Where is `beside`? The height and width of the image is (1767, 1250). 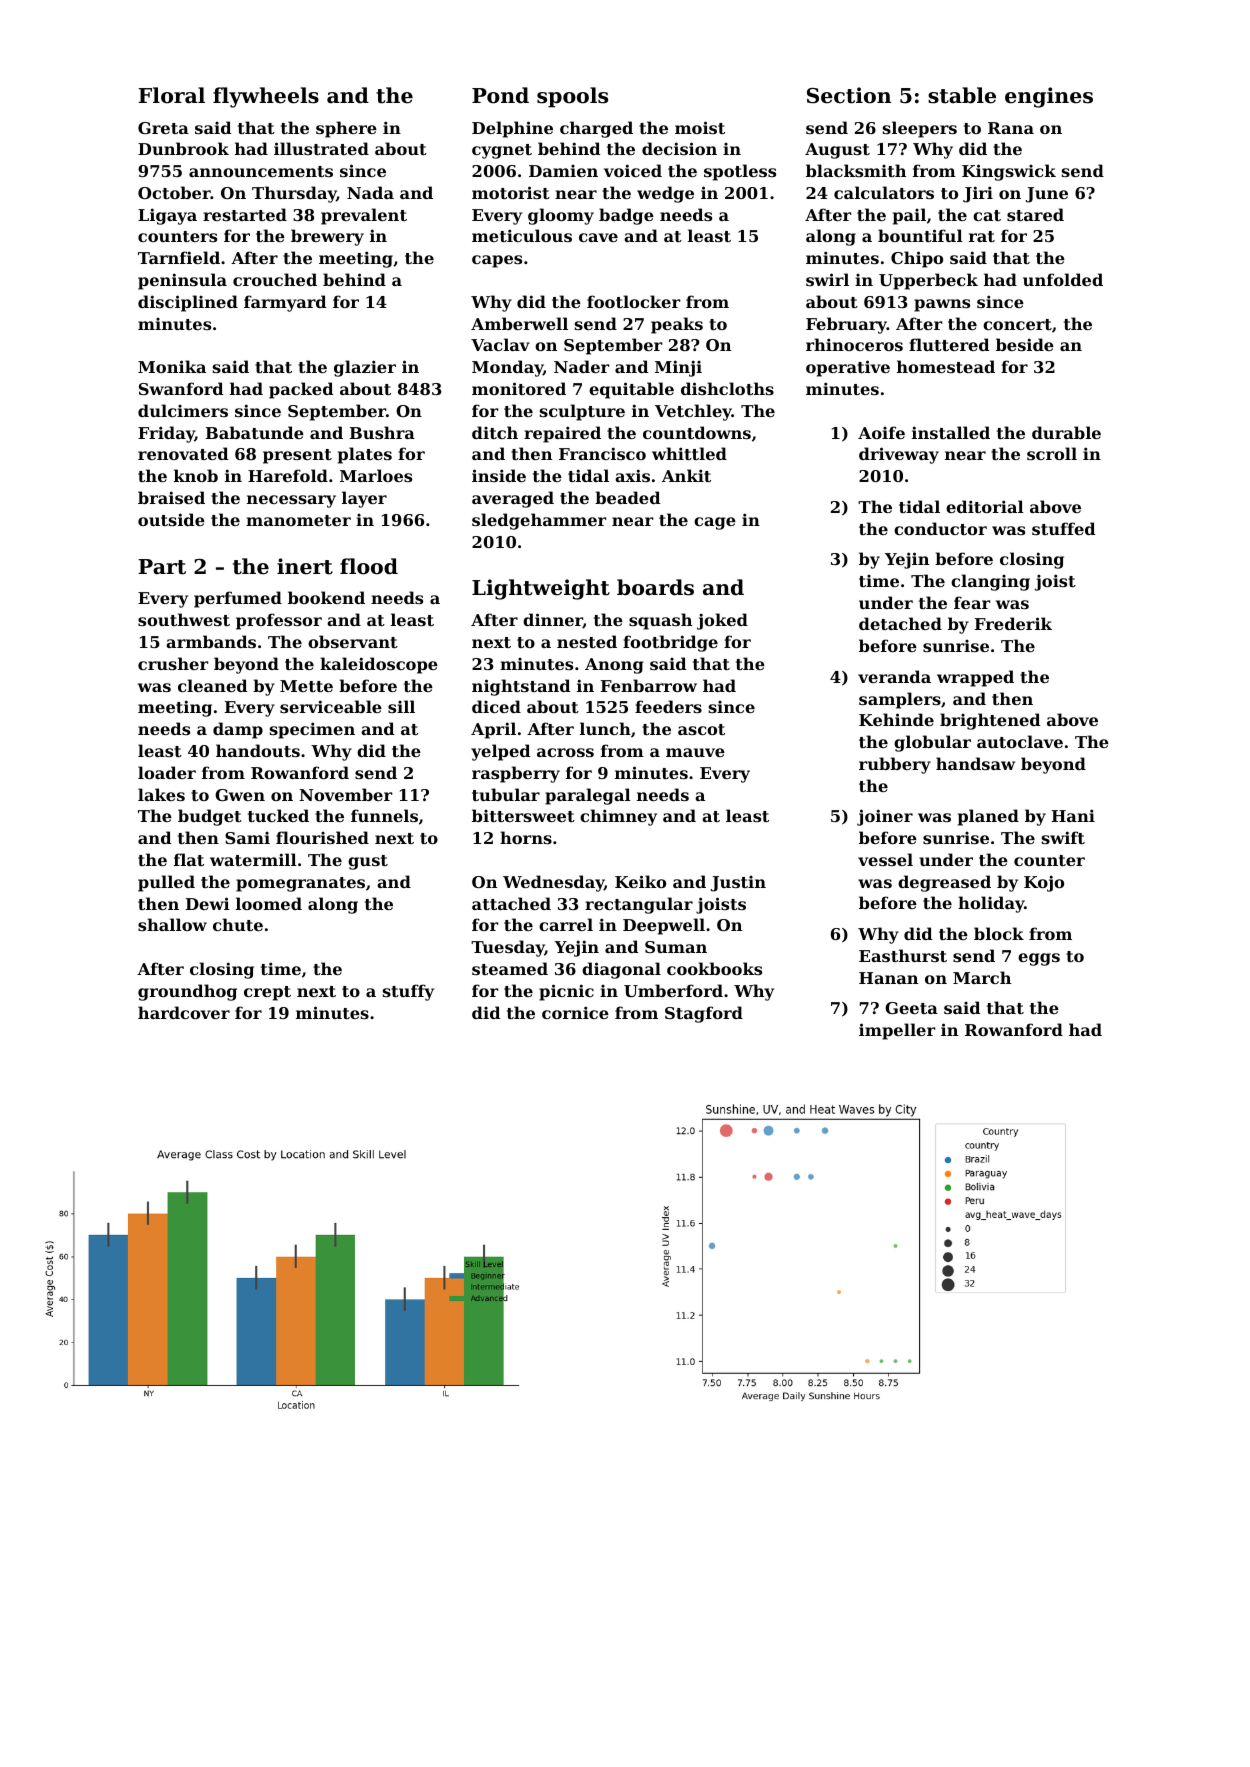 beside is located at coordinates (1025, 344).
